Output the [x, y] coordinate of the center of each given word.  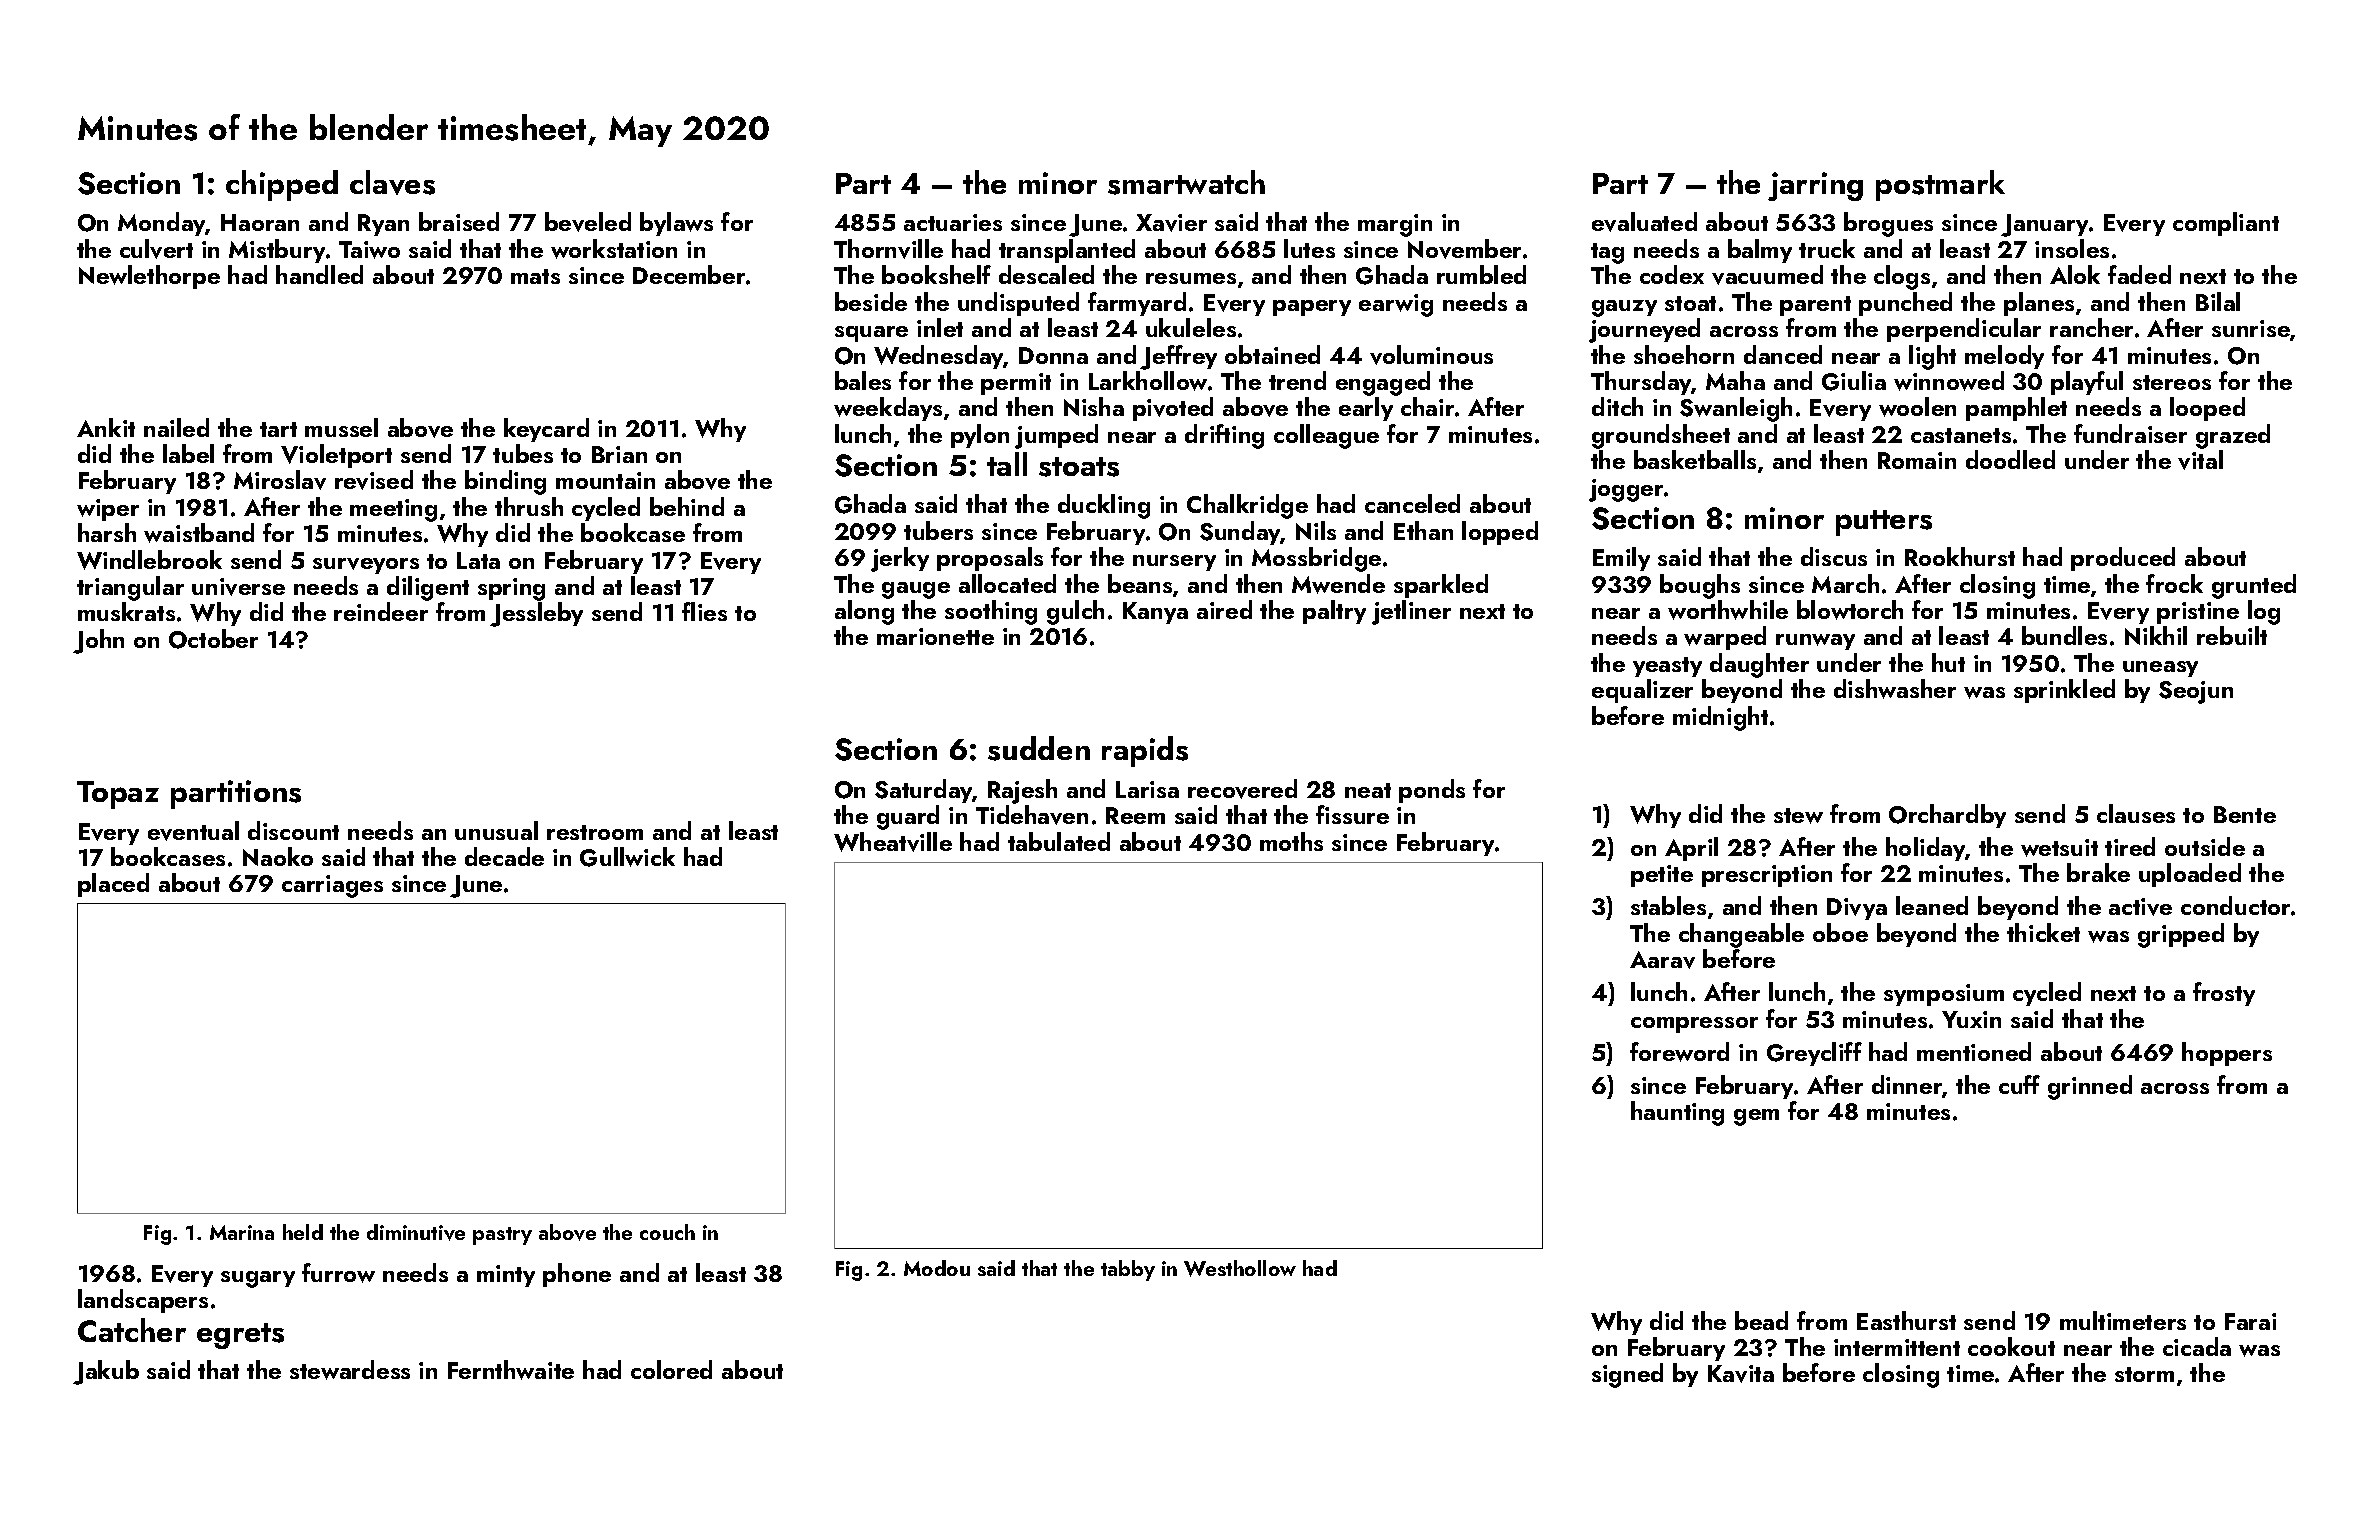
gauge [916, 590]
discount [293, 830]
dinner [1907, 1086]
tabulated [1059, 841]
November [1464, 249]
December [689, 274]
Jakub [106, 1372]
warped [1725, 638]
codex [1672, 274]
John [98, 641]
